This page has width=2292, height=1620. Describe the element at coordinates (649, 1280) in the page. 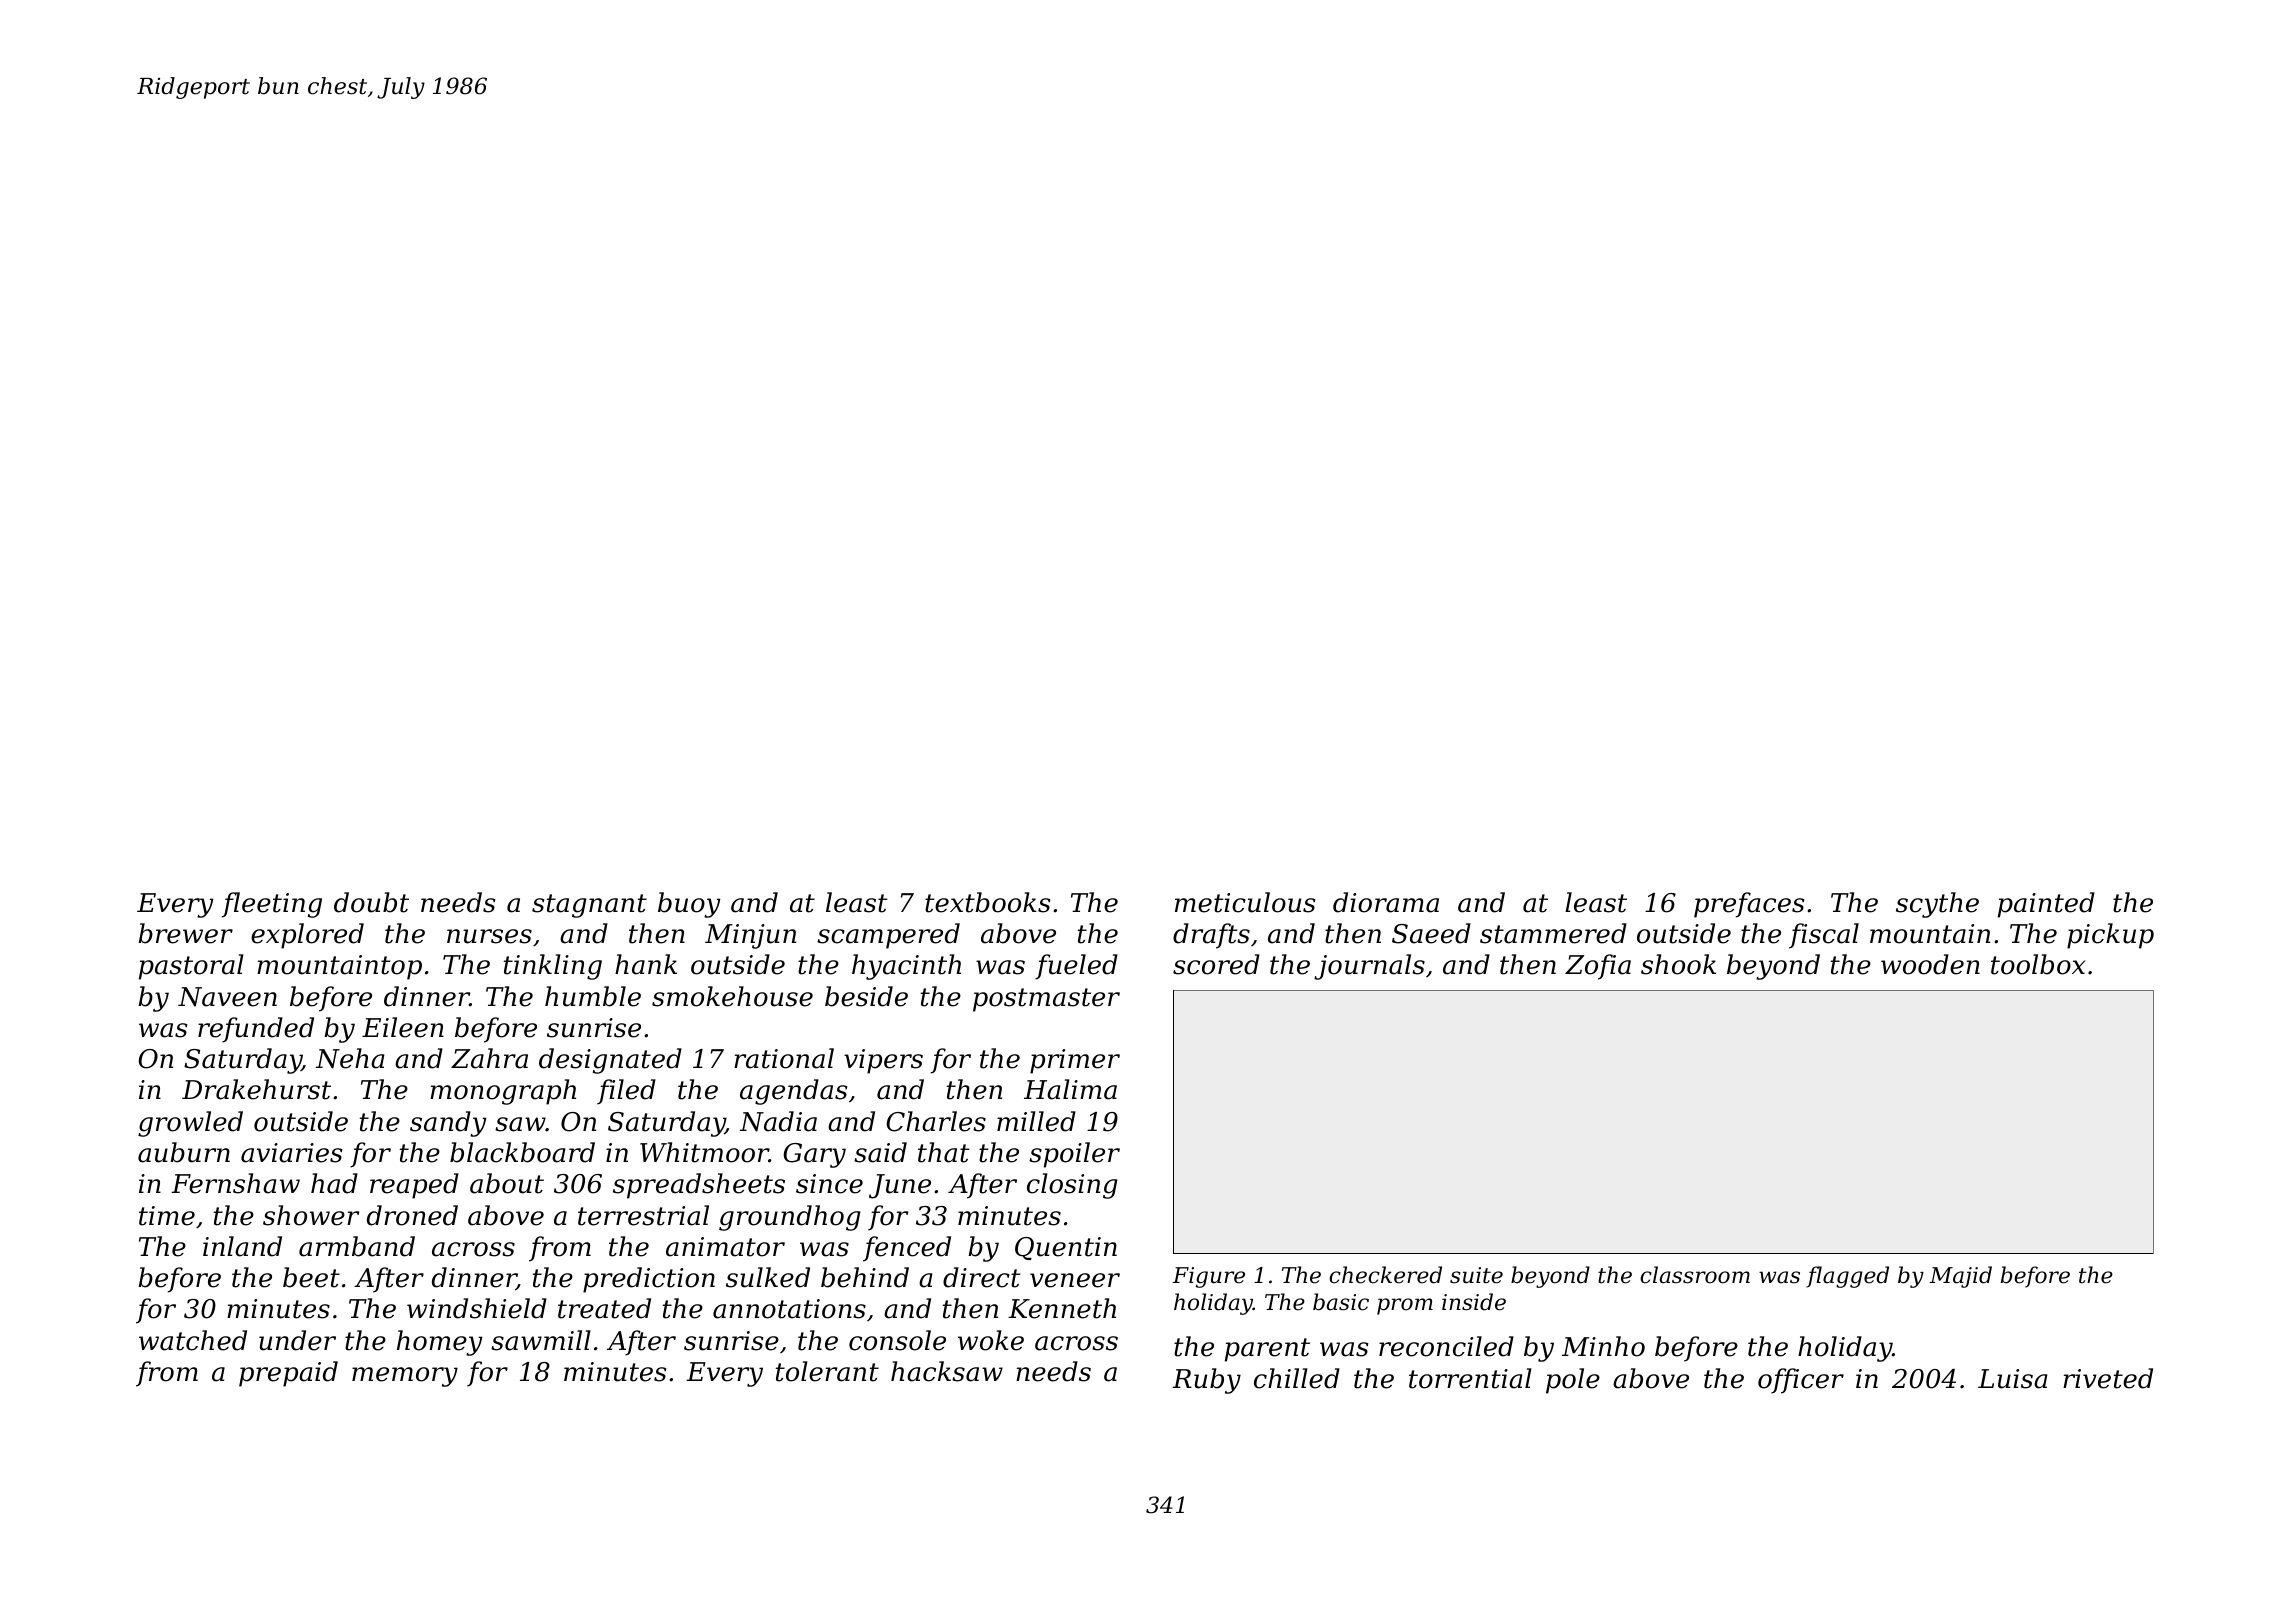

I see `prediction` at that location.
